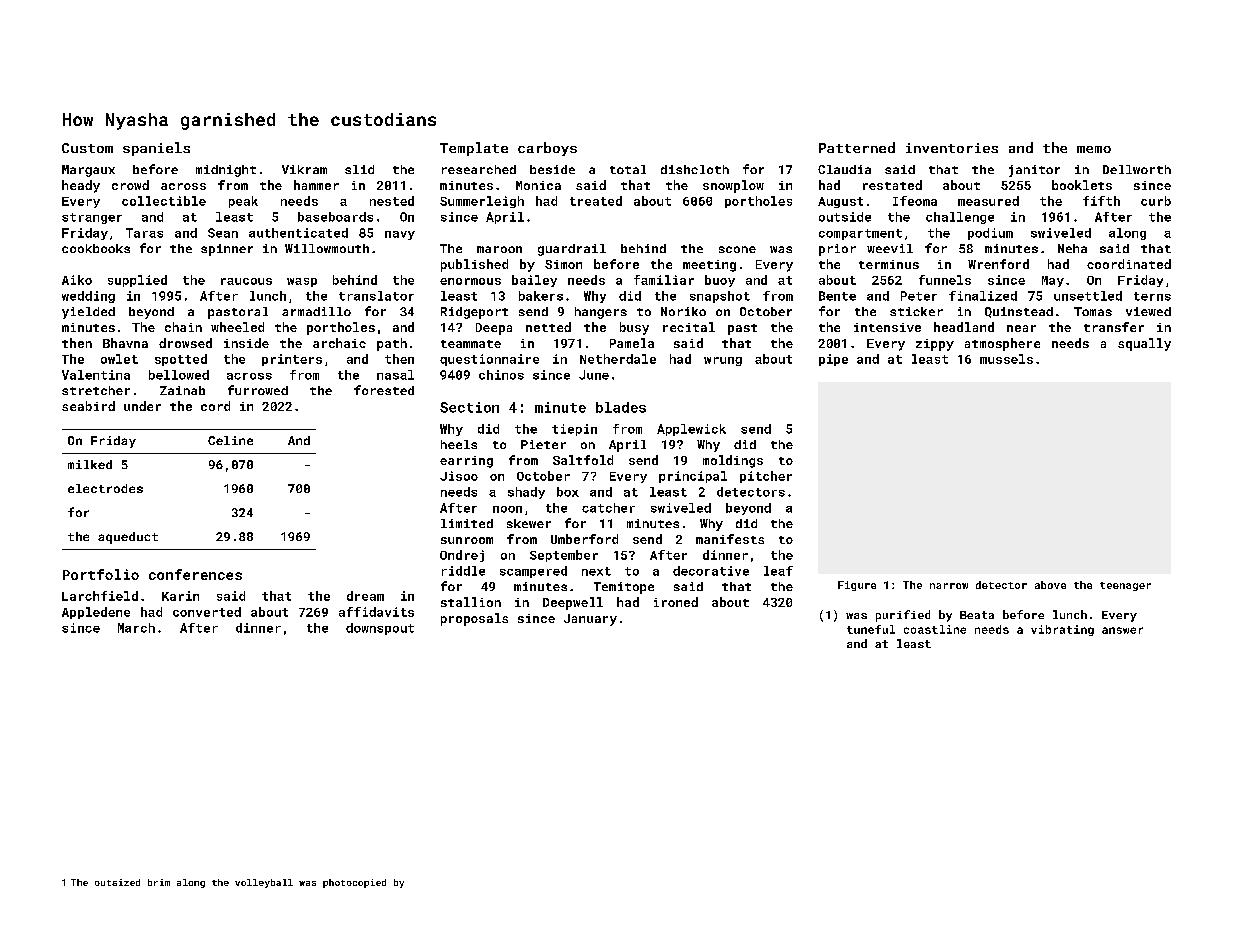 The width and height of the document is (1233, 952). Describe the element at coordinates (952, 148) in the document. I see `inventories` at that location.
